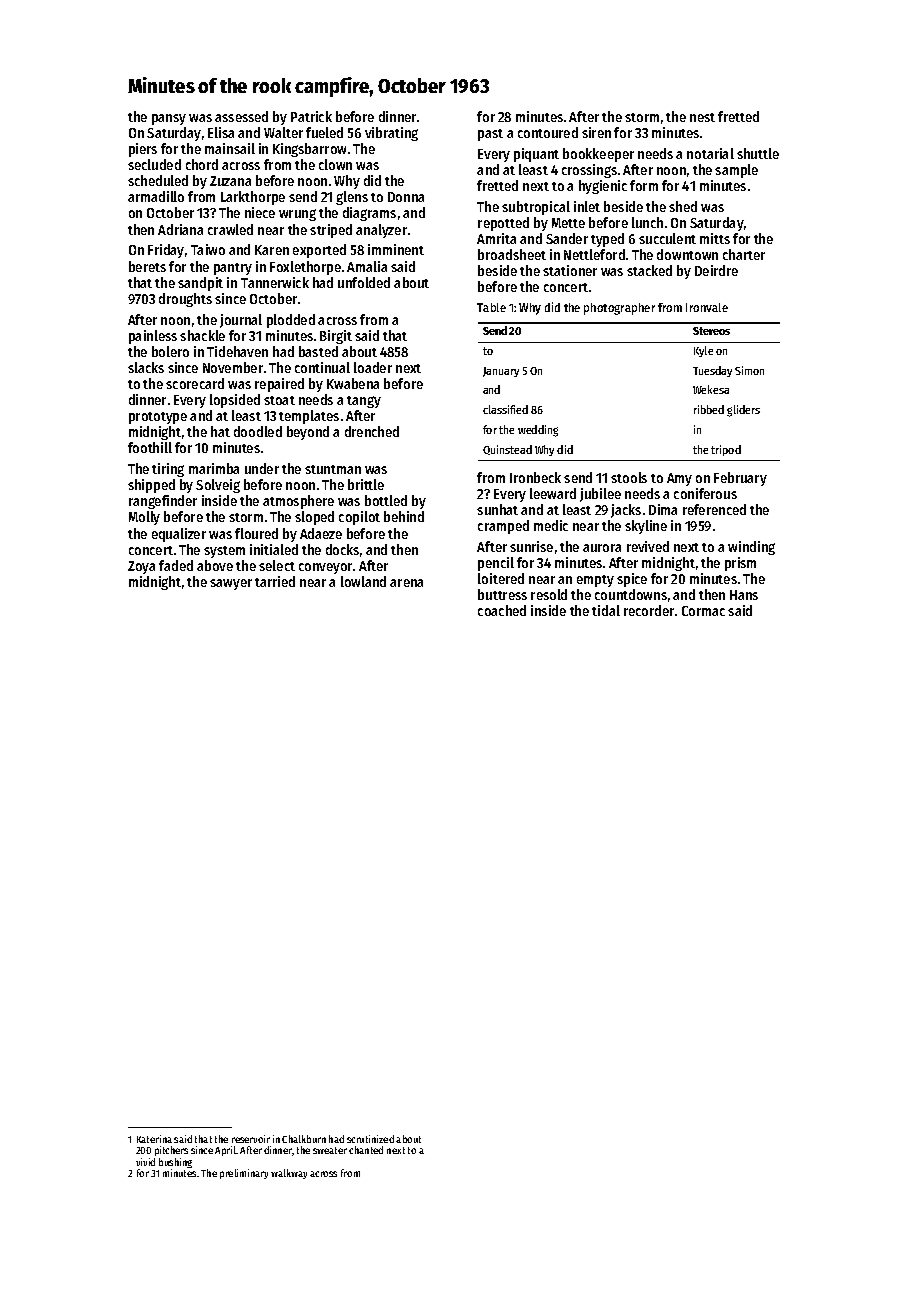  I want to click on coached, so click(502, 610).
